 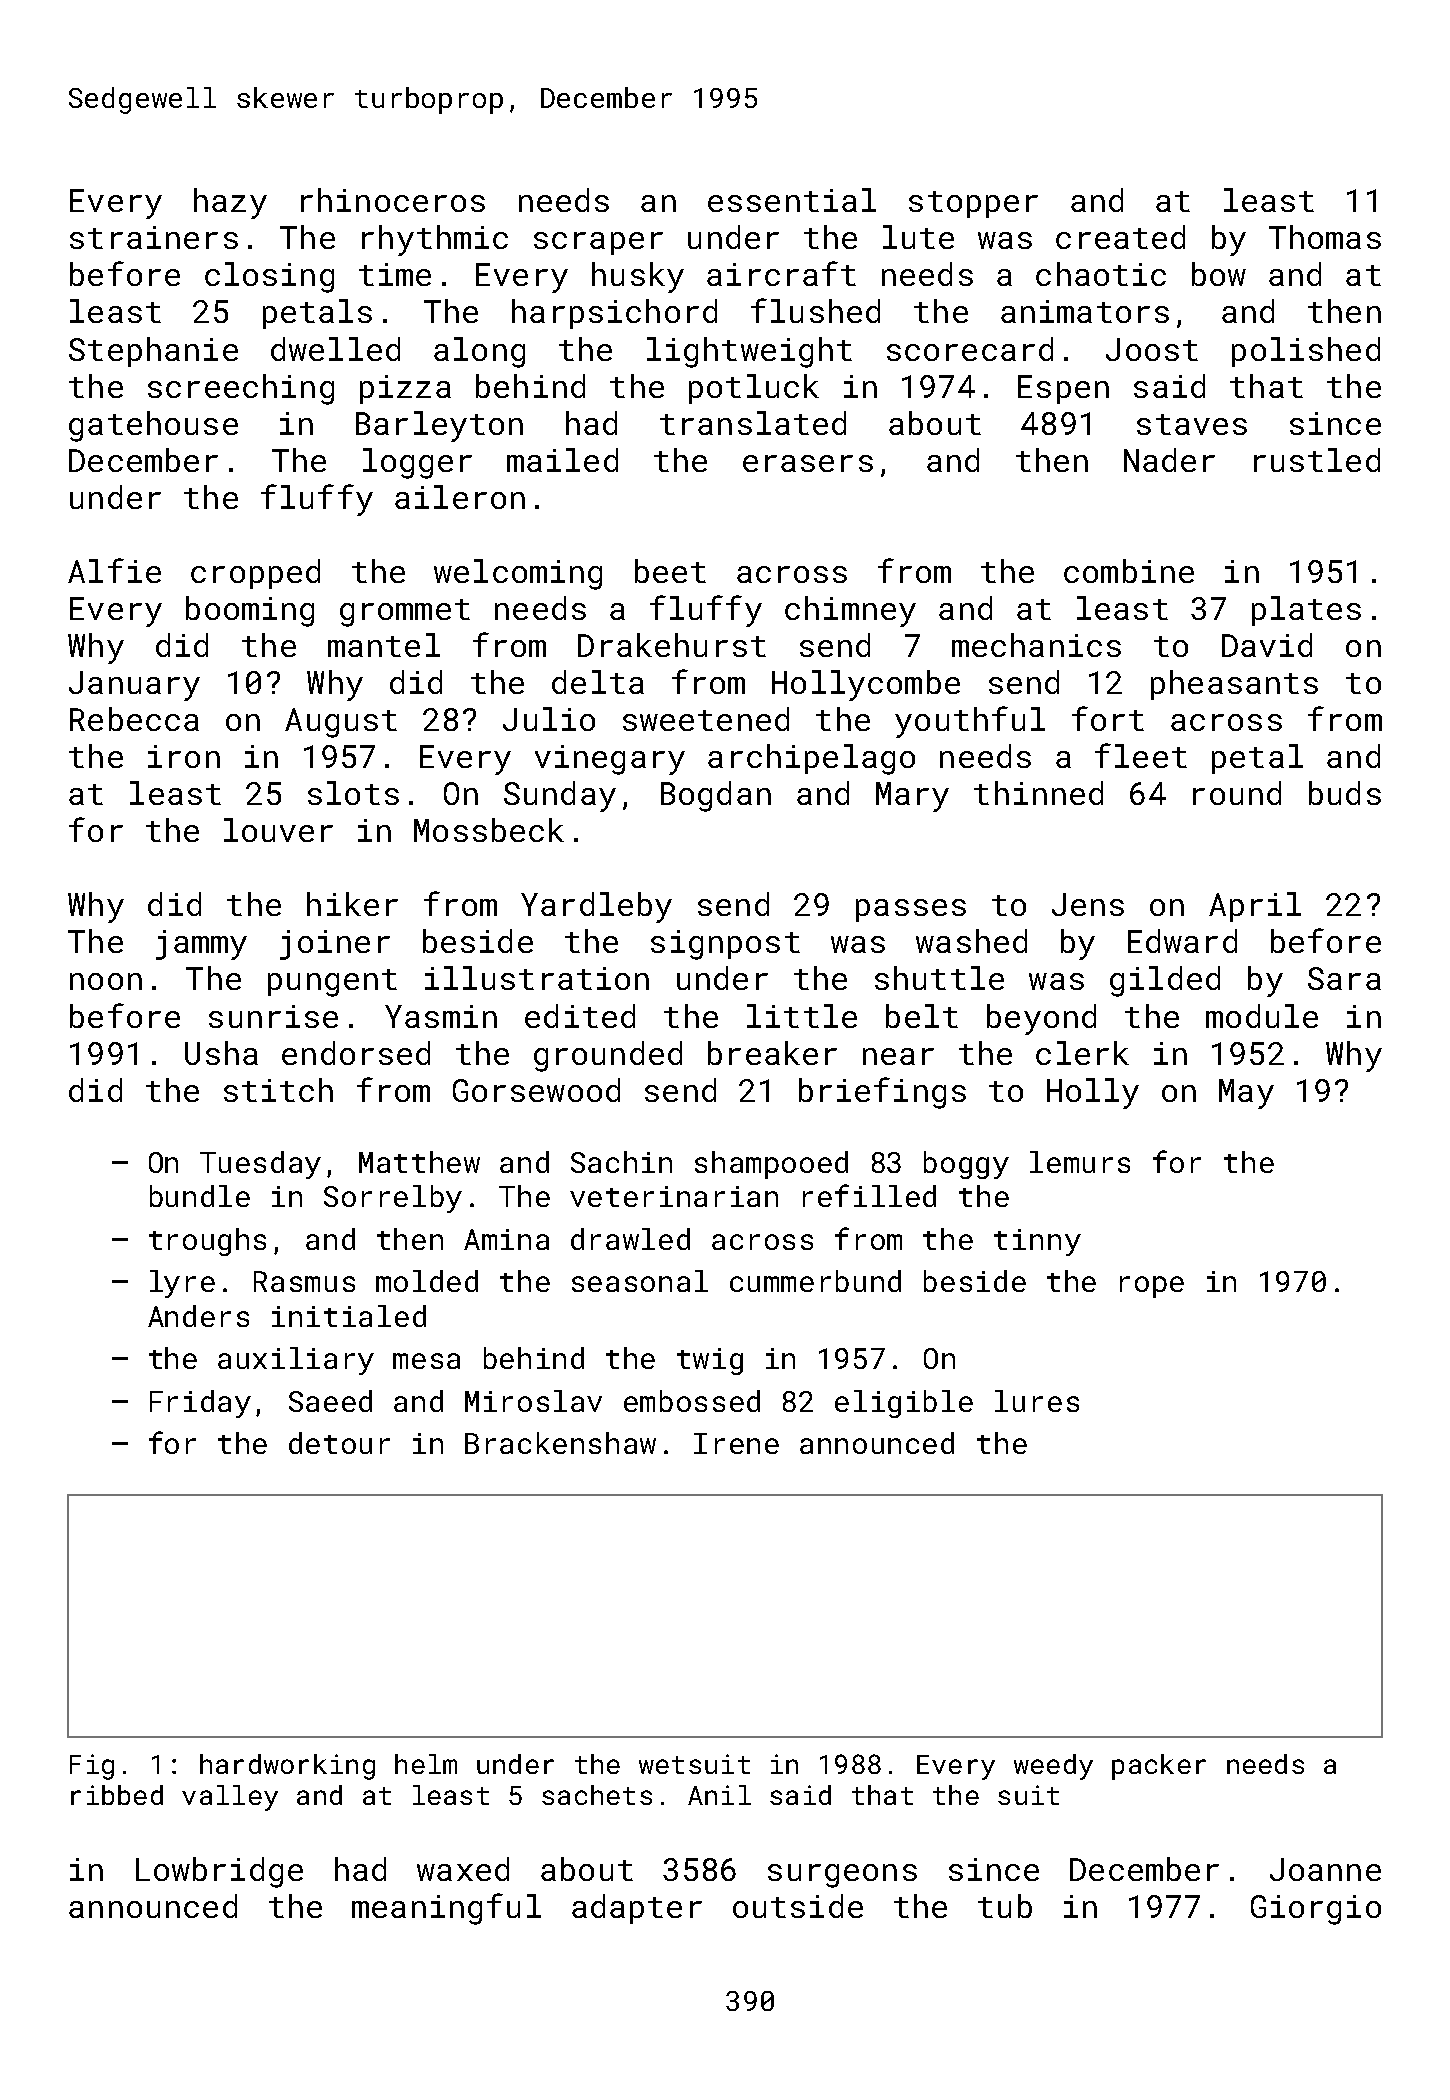 What do you see at coordinates (395, 274) in the screenshot?
I see `time` at bounding box center [395, 274].
